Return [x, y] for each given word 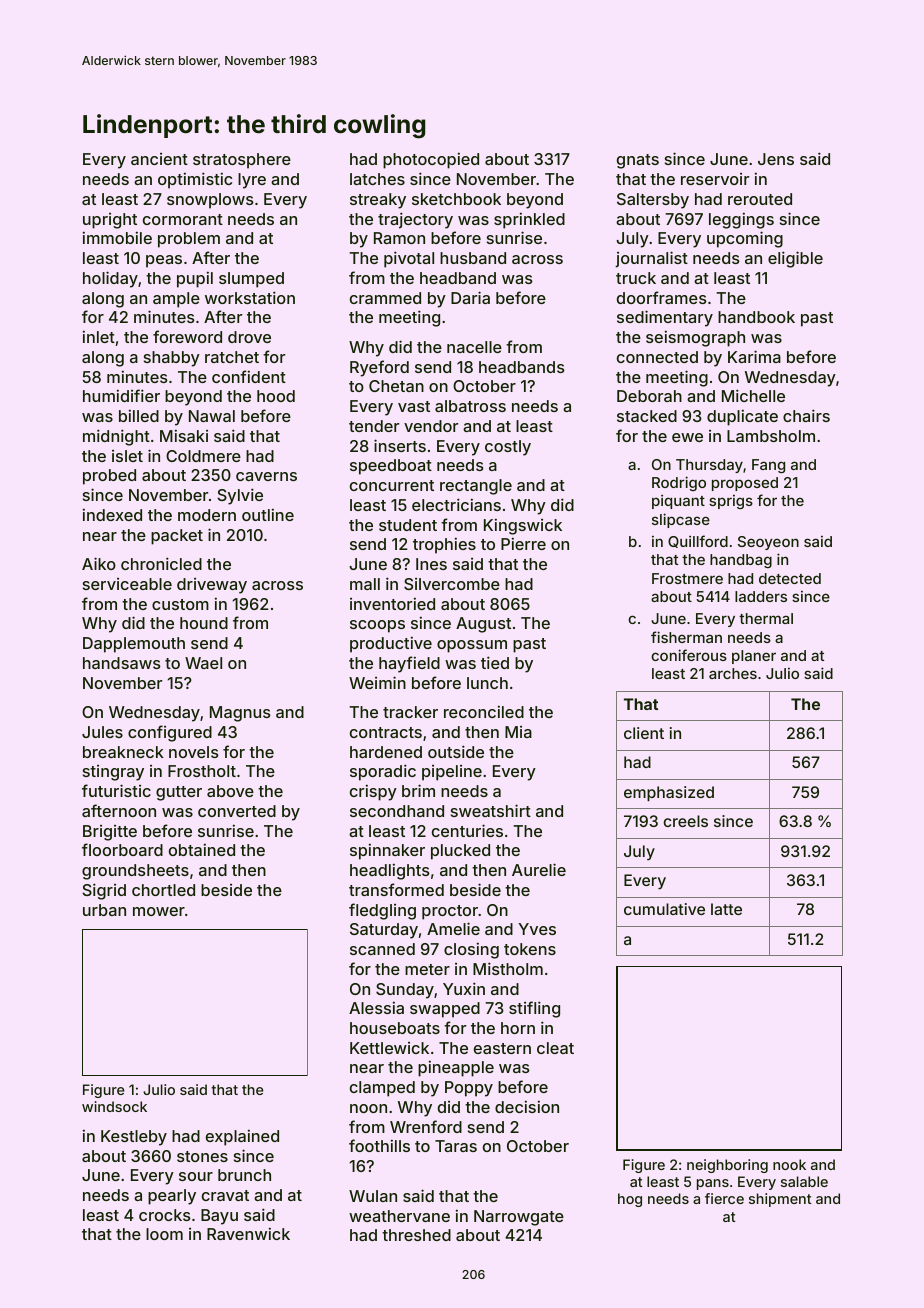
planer [754, 657]
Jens [776, 159]
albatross [470, 406]
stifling [534, 1009]
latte [726, 909]
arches [733, 673]
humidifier [121, 395]
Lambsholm [771, 436]
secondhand [397, 811]
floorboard [122, 849]
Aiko [99, 563]
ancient [159, 159]
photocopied [431, 160]
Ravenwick [248, 1233]
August [483, 625]
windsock [114, 1106]
